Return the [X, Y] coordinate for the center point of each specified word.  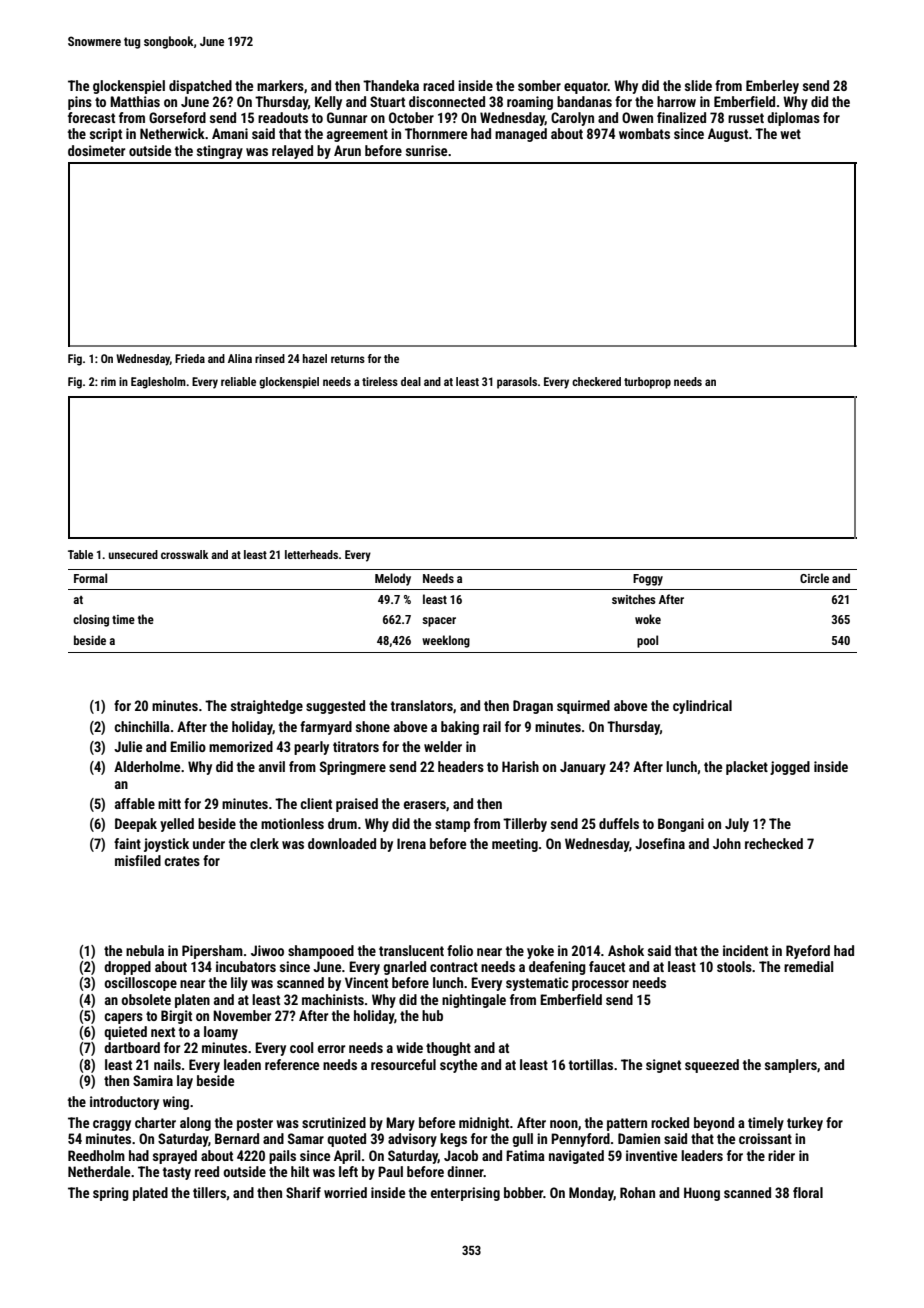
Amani [230, 133]
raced [438, 85]
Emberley [772, 87]
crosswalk [184, 554]
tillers [209, 1192]
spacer [439, 622]
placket [747, 768]
